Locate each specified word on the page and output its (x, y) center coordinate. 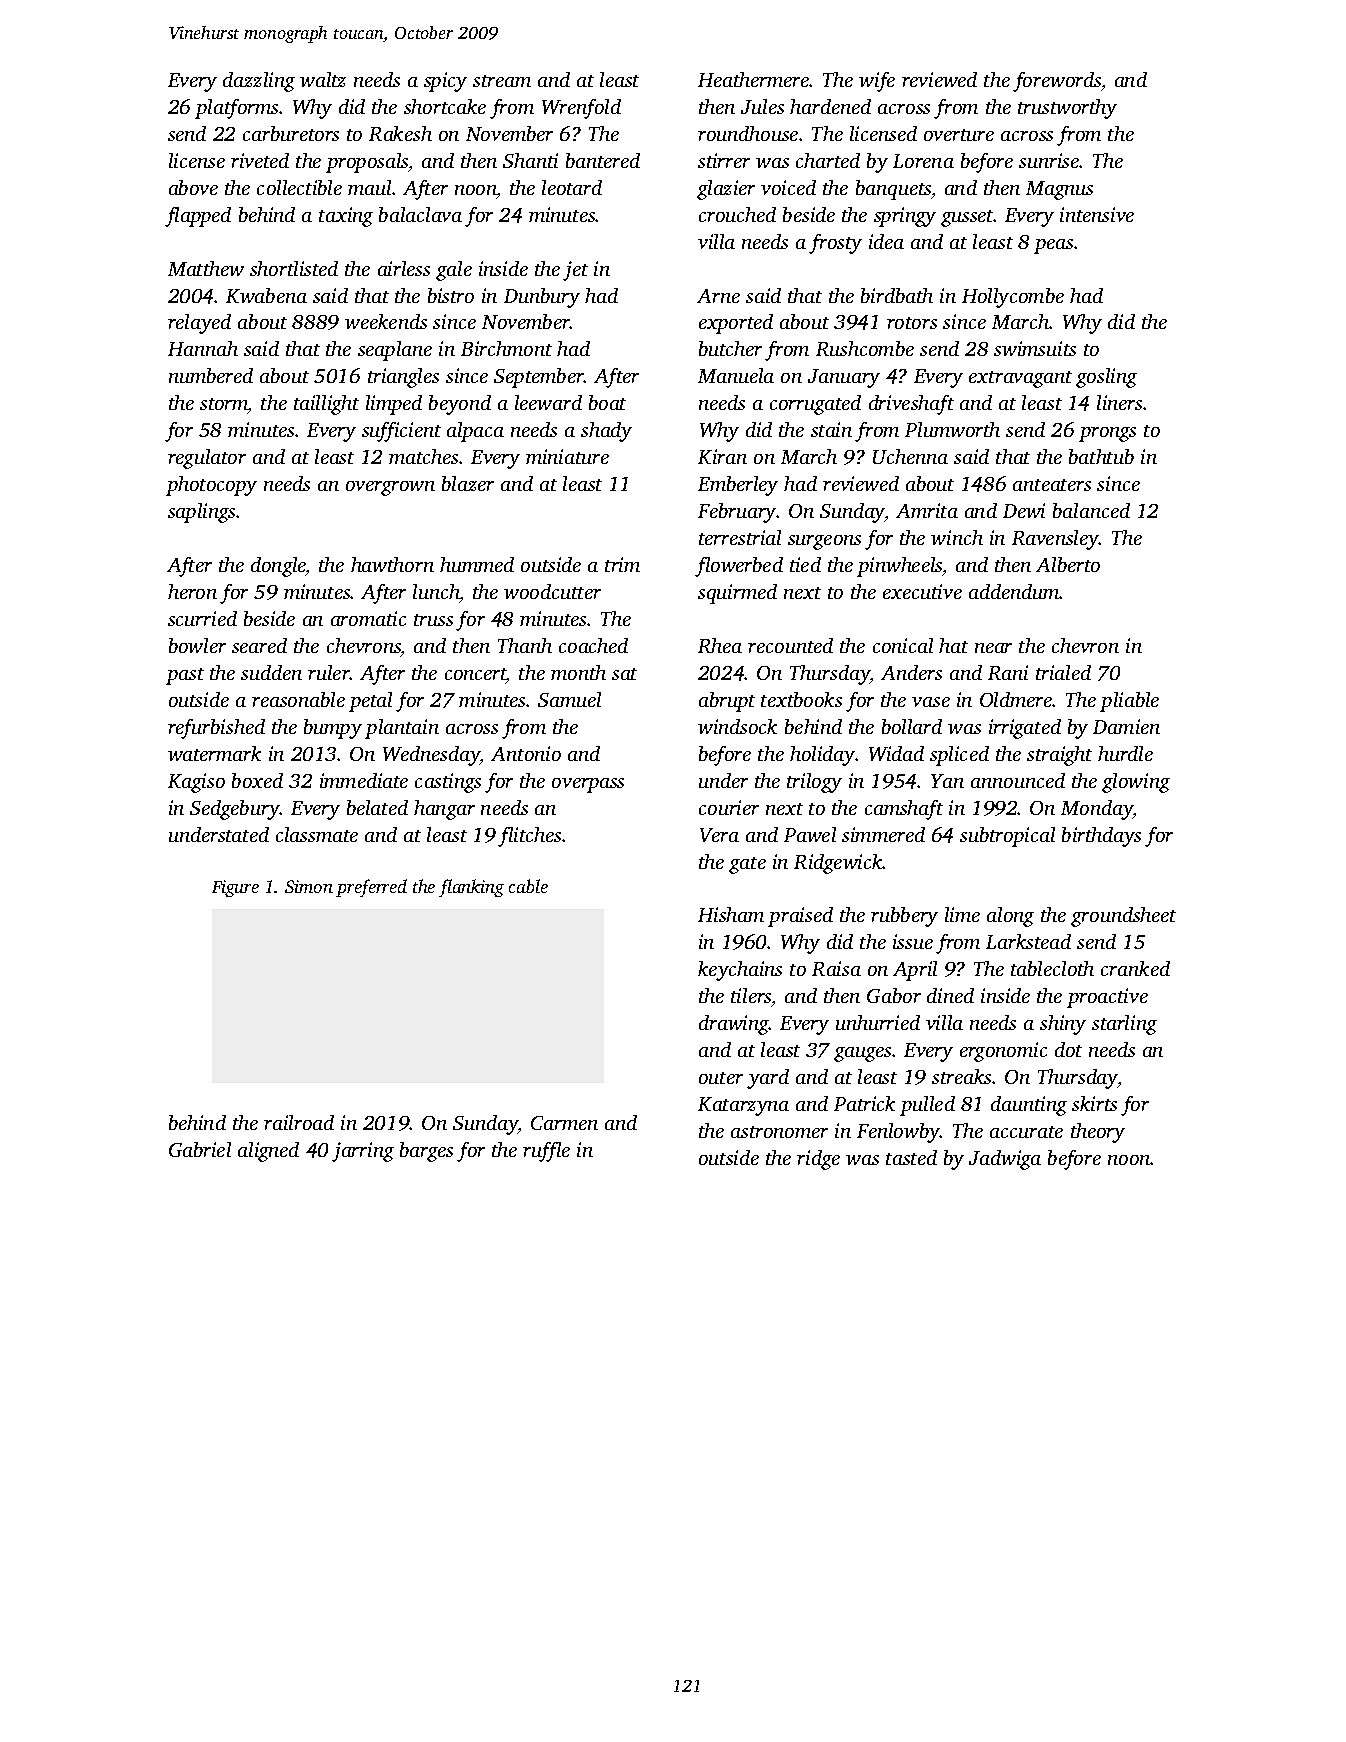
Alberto (1068, 564)
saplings (201, 513)
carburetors (291, 133)
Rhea (720, 645)
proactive (1107, 998)
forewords (1057, 82)
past (185, 676)
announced (1018, 780)
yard (768, 1079)
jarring (363, 1152)
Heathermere (754, 79)
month (578, 672)
